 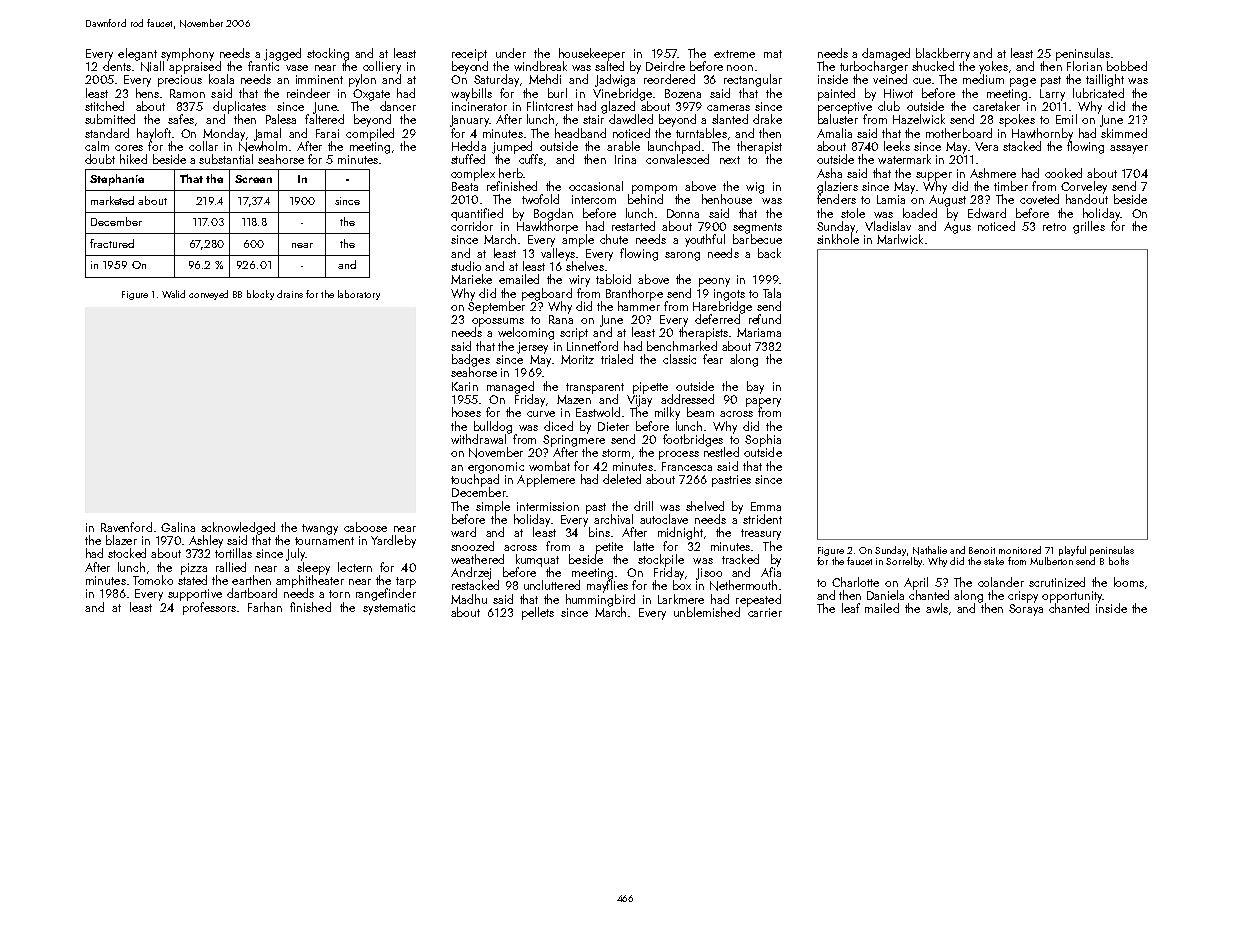 I want to click on playful, so click(x=1072, y=551).
